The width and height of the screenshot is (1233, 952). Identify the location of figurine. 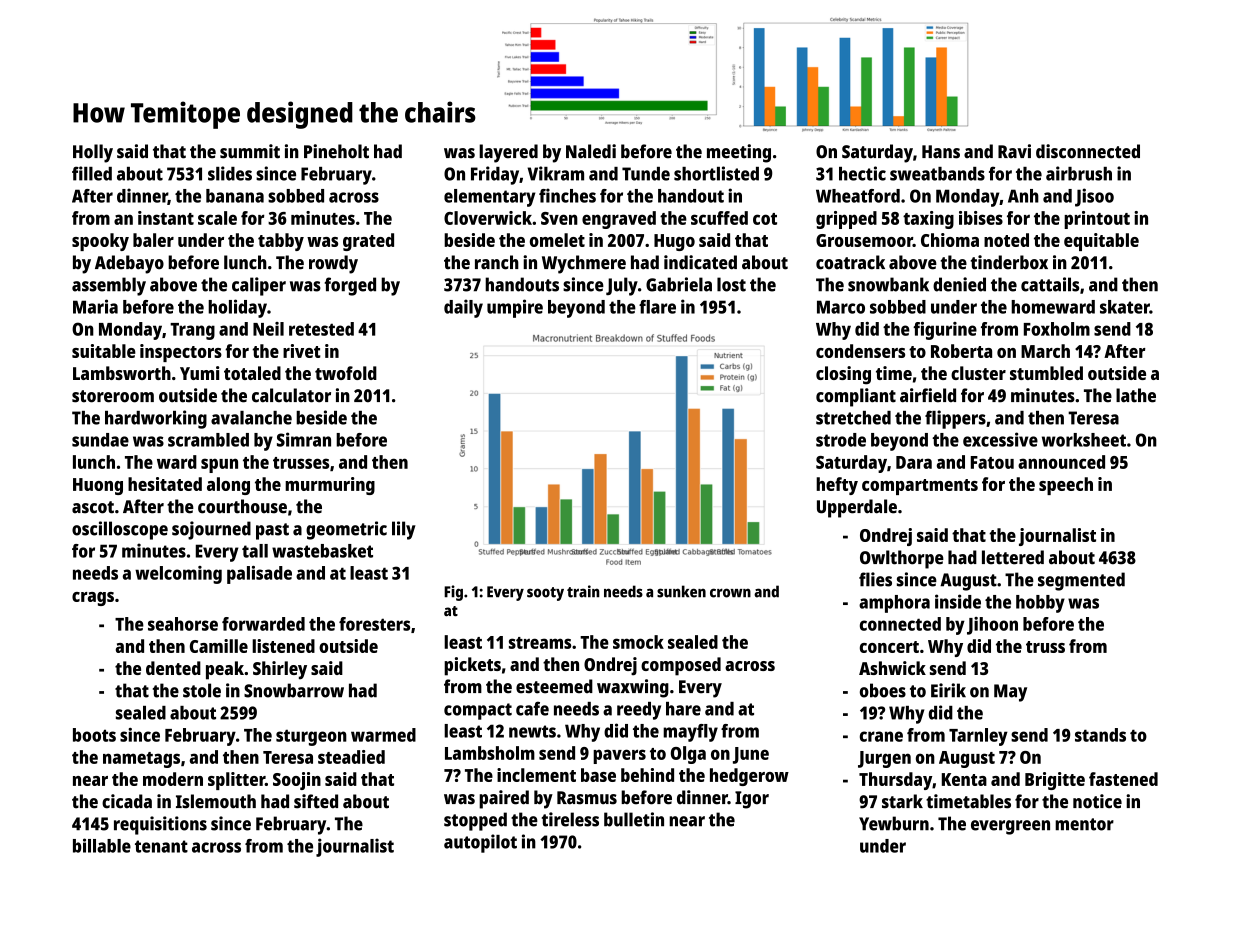
(945, 331).
